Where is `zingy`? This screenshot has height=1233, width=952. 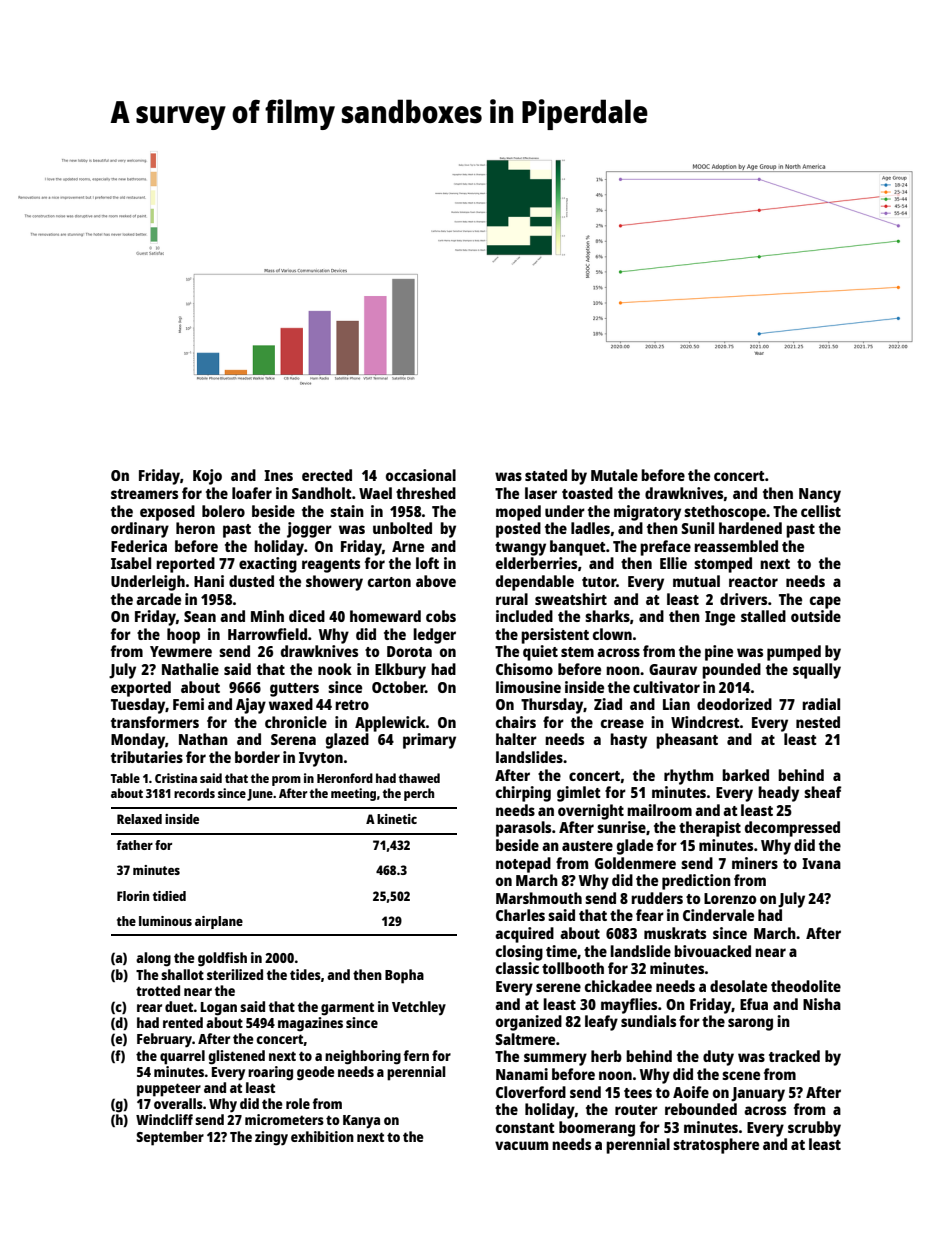
zingy is located at coordinates (271, 1138).
